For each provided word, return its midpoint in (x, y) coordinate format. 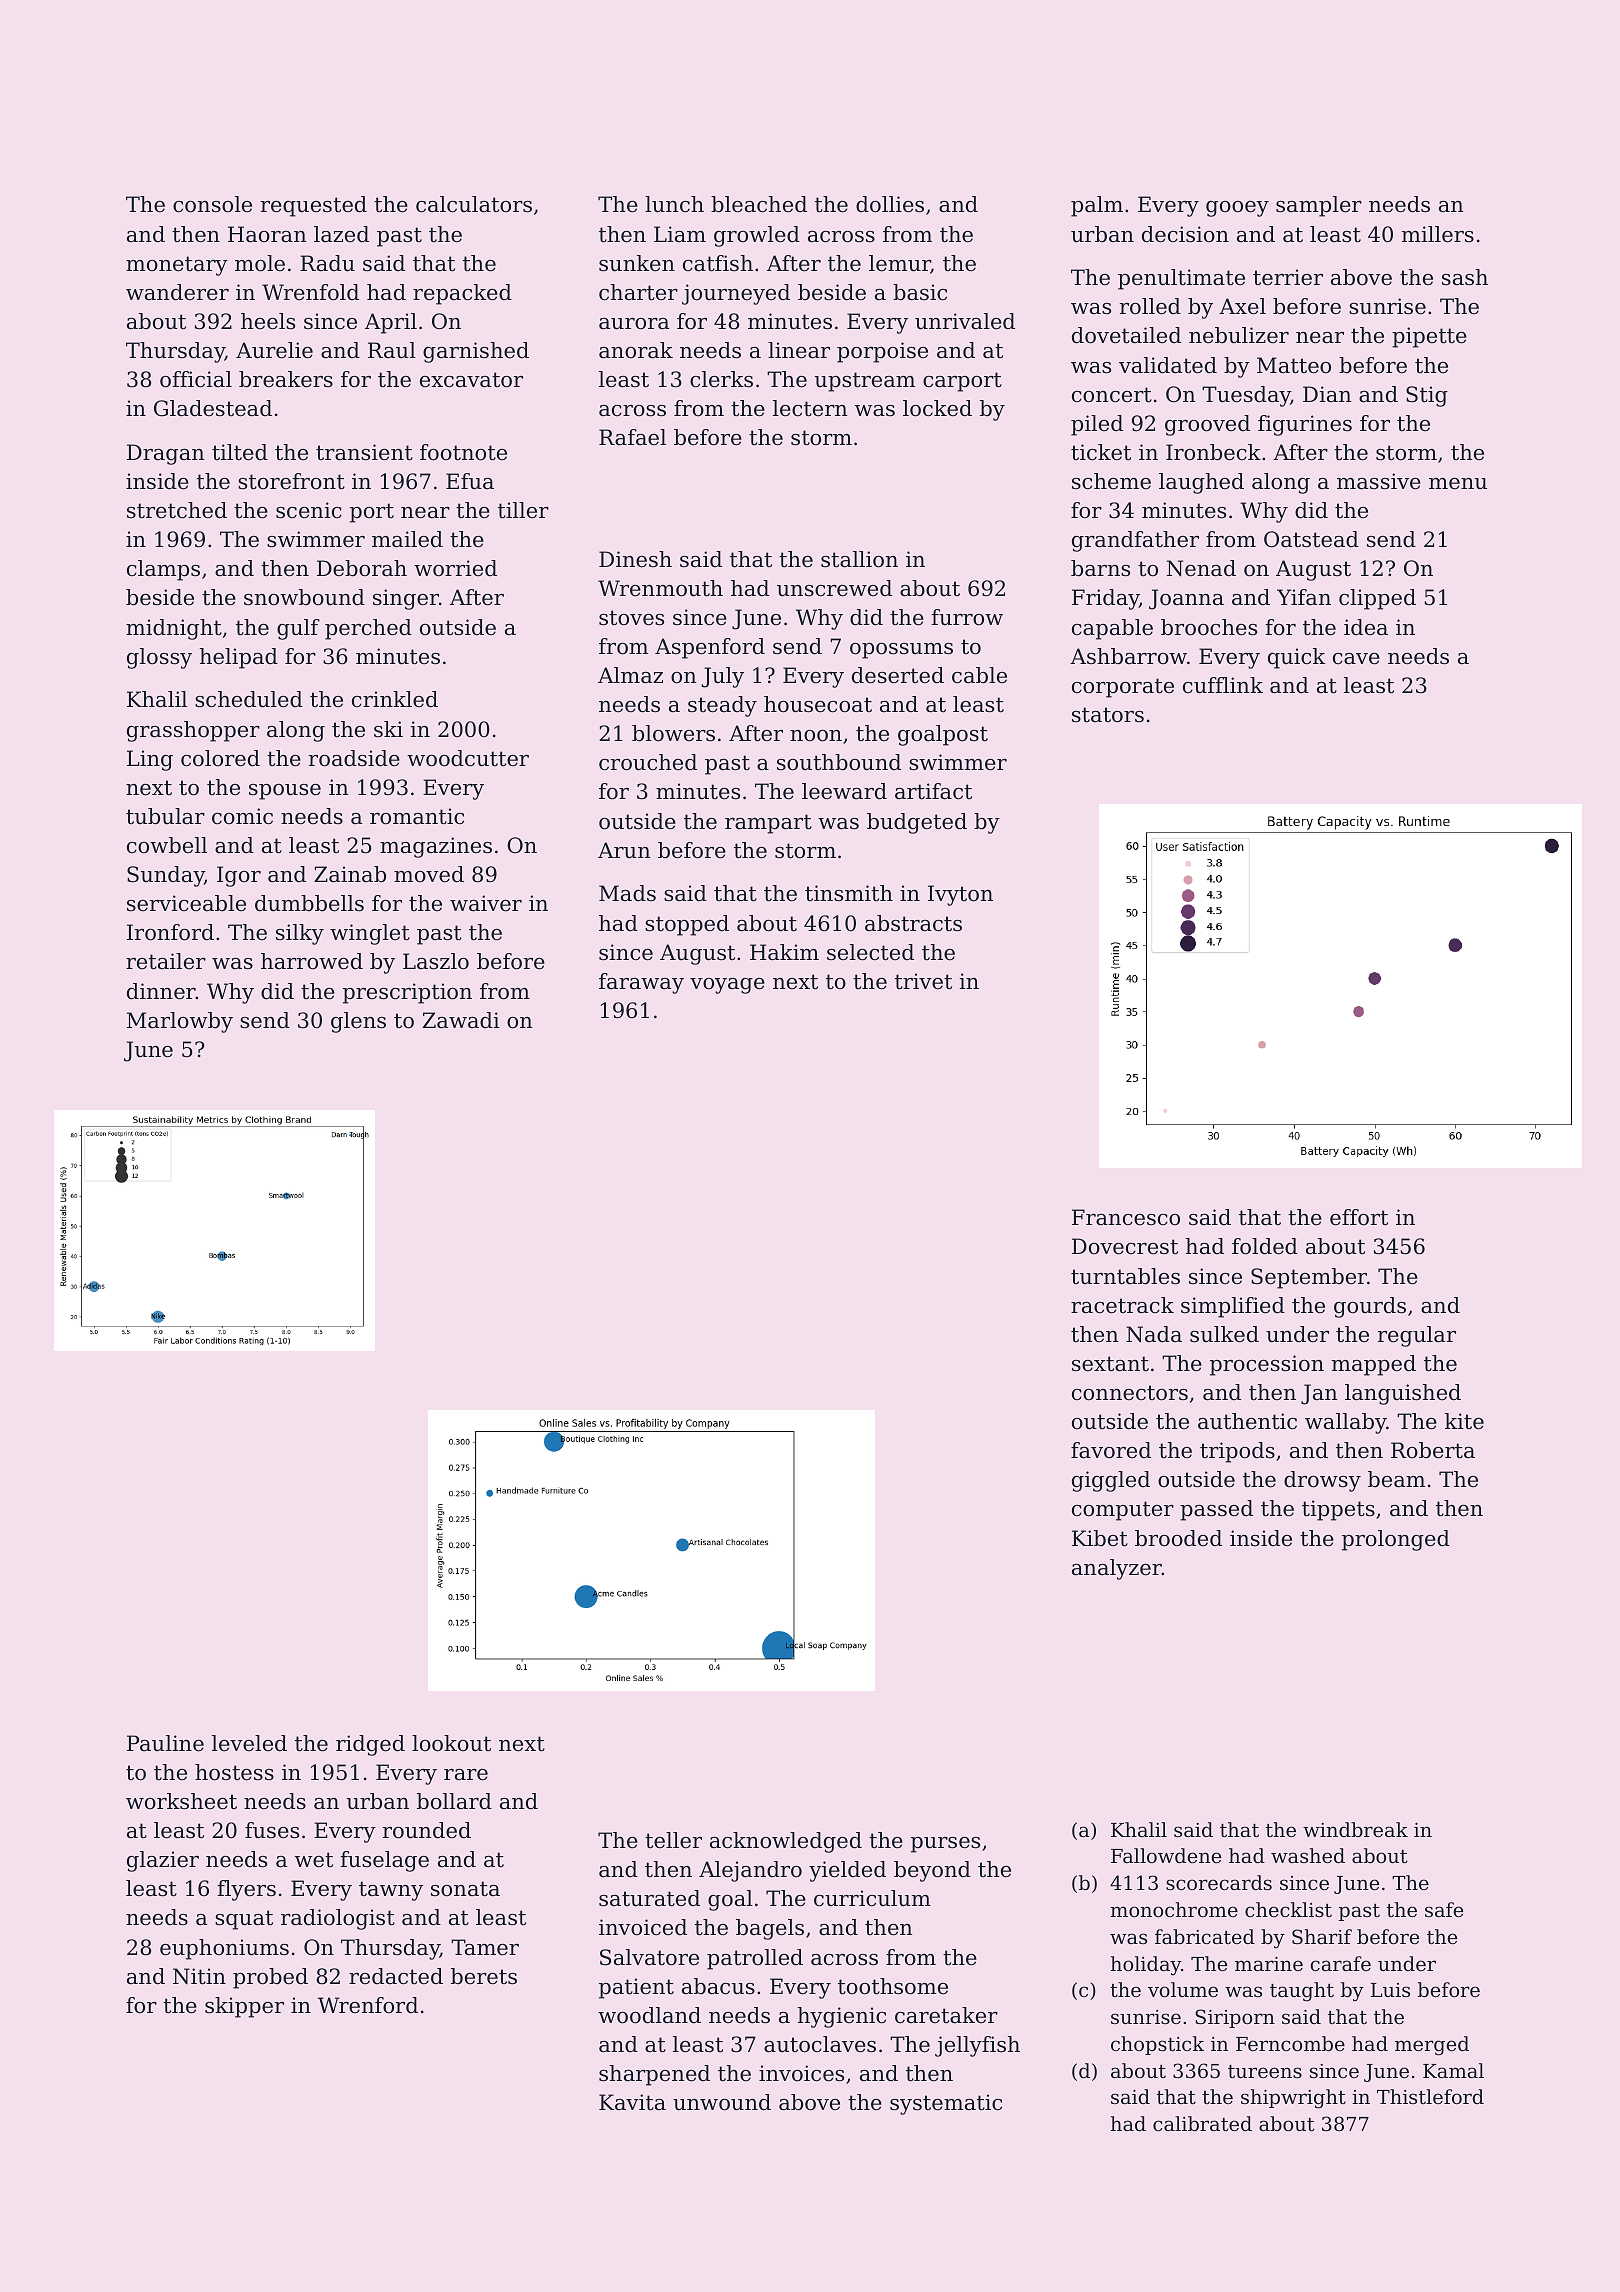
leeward (844, 791)
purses (945, 1845)
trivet (923, 981)
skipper (244, 2007)
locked (937, 408)
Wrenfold (310, 292)
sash (1465, 277)
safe (1444, 1909)
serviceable (186, 903)
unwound (722, 2102)
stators (1108, 715)
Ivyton (960, 895)
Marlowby (180, 1022)
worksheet (181, 1801)
